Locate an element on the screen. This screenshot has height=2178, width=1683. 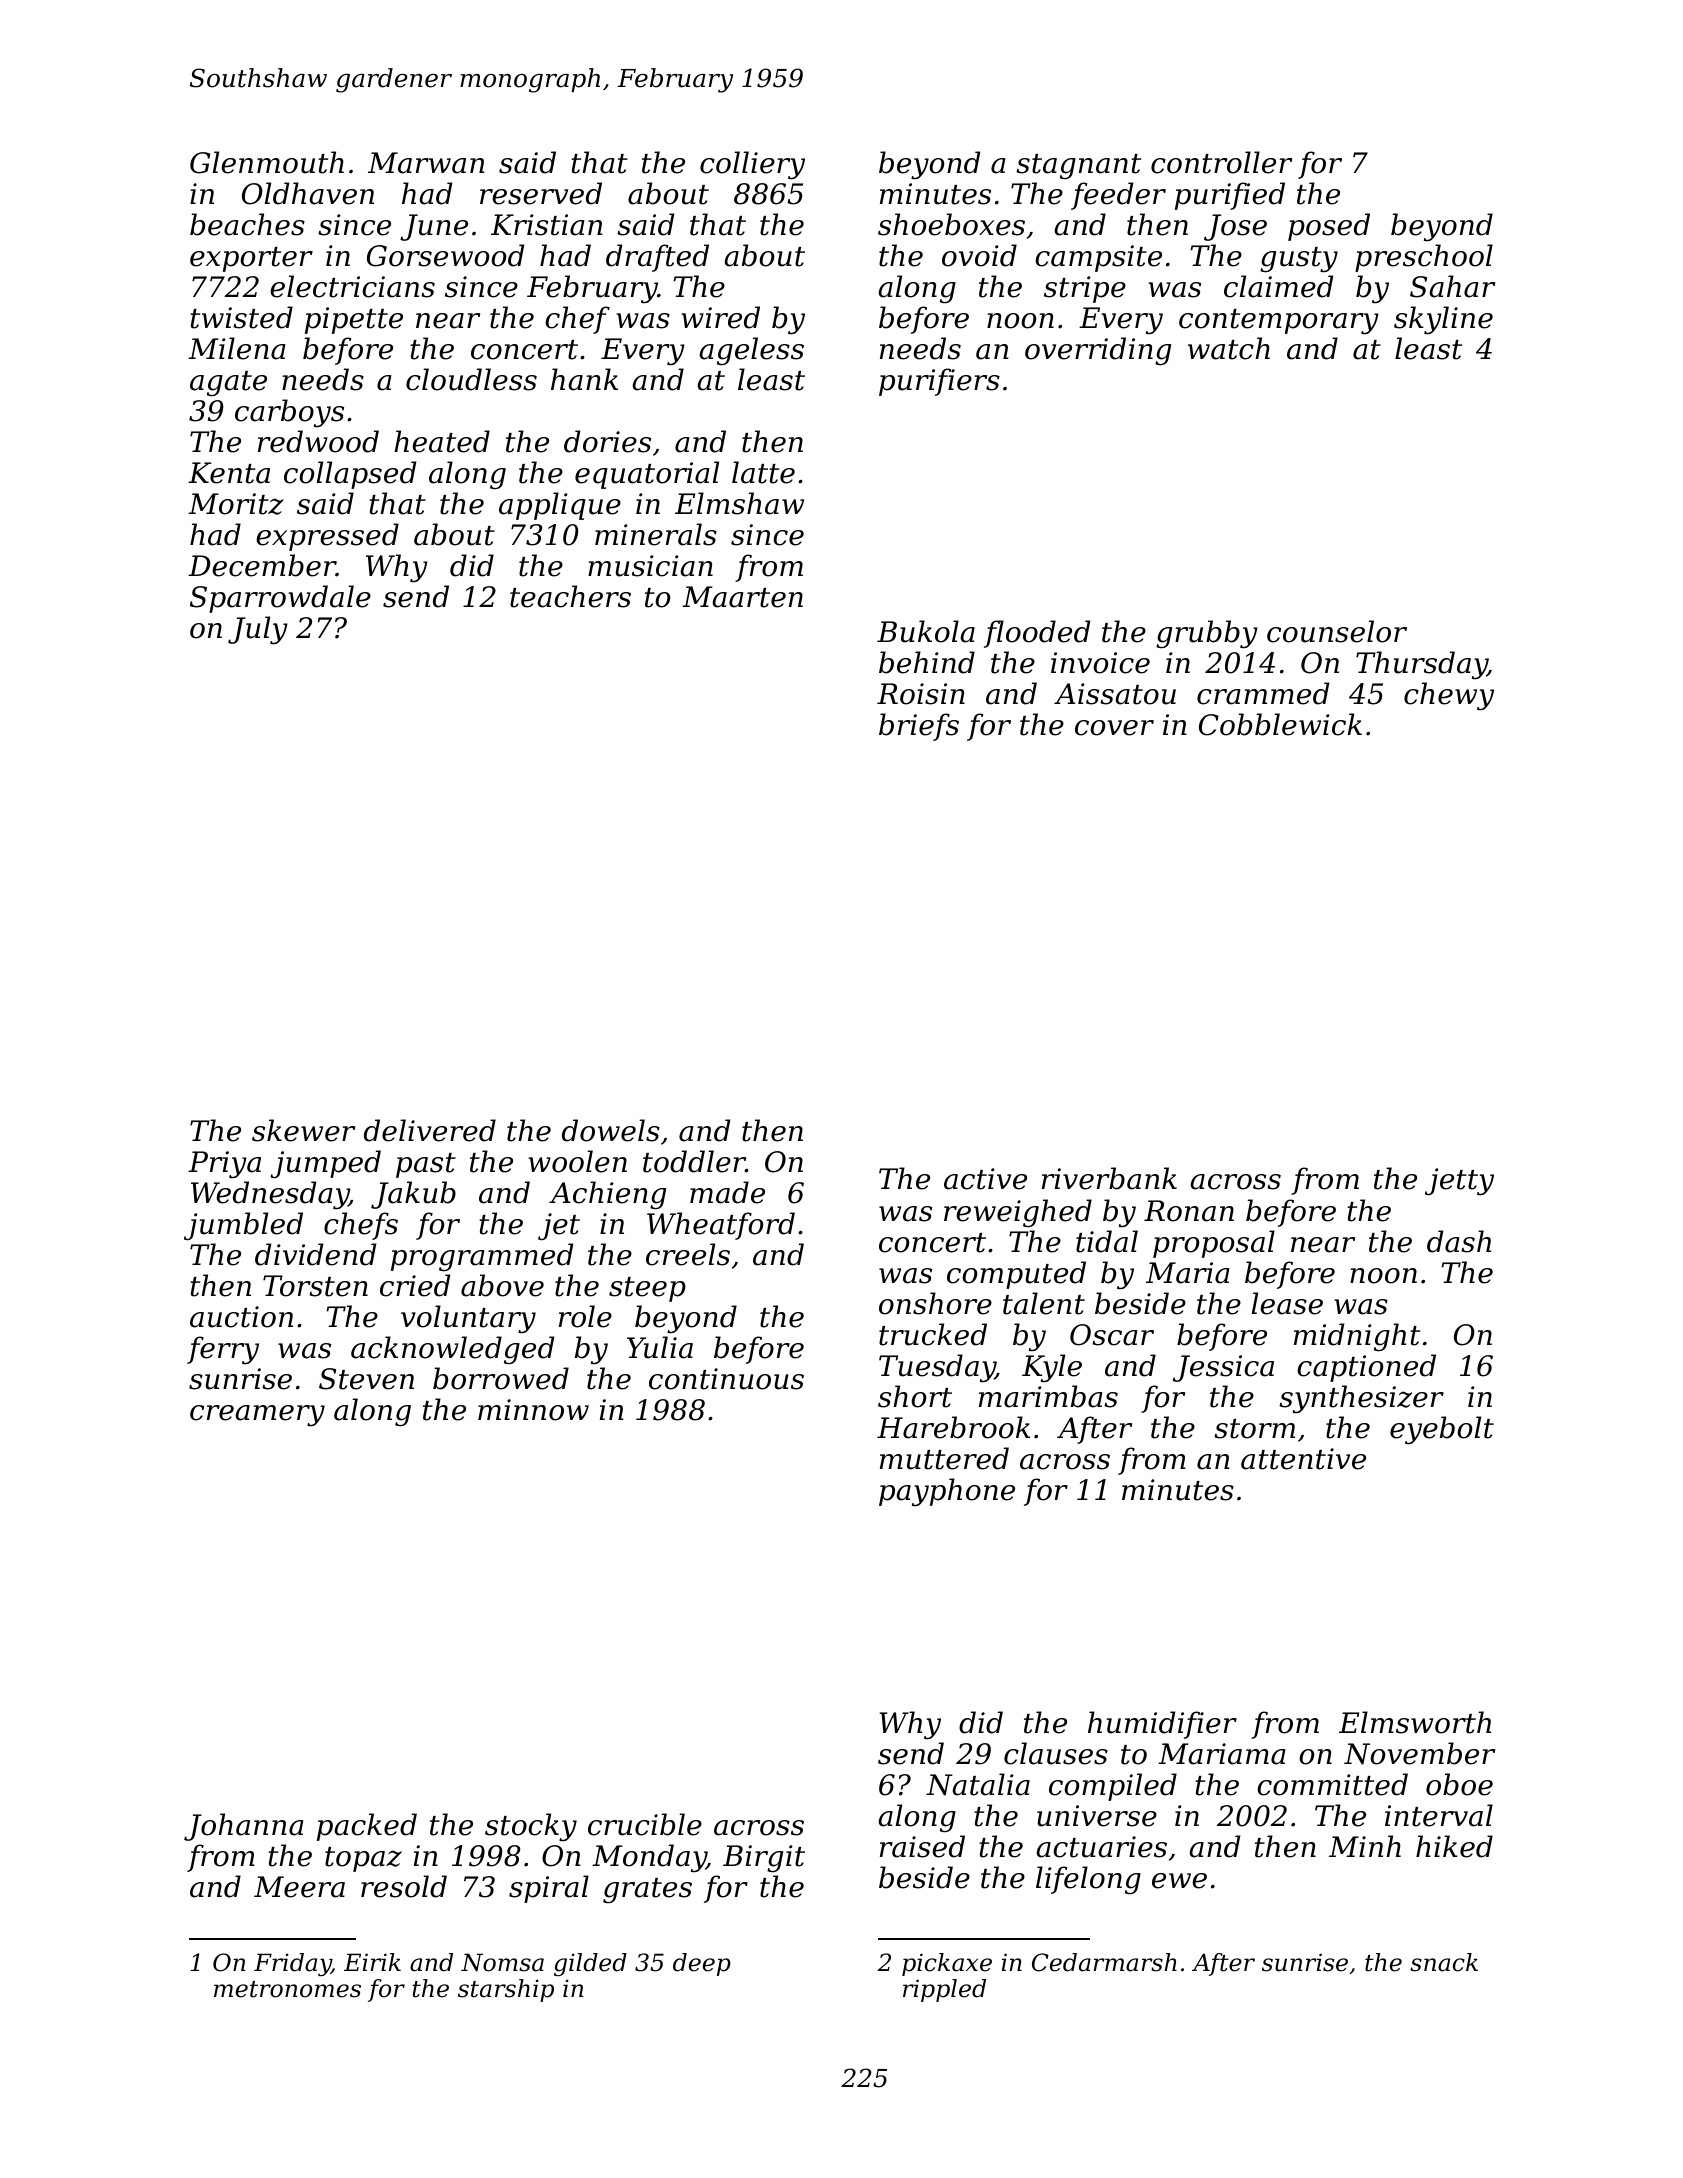
Friday is located at coordinates (292, 1964).
